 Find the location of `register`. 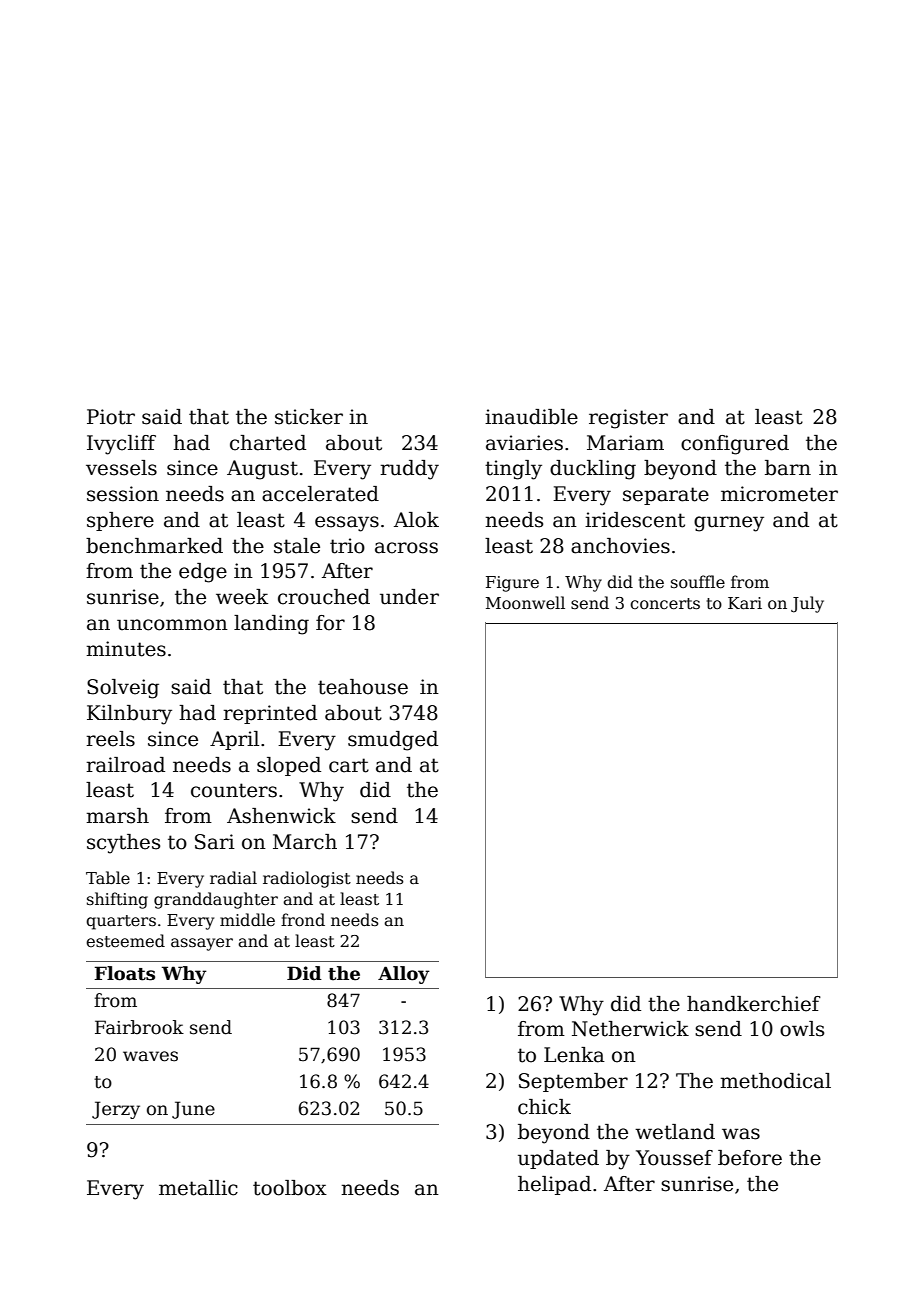

register is located at coordinates (628, 419).
